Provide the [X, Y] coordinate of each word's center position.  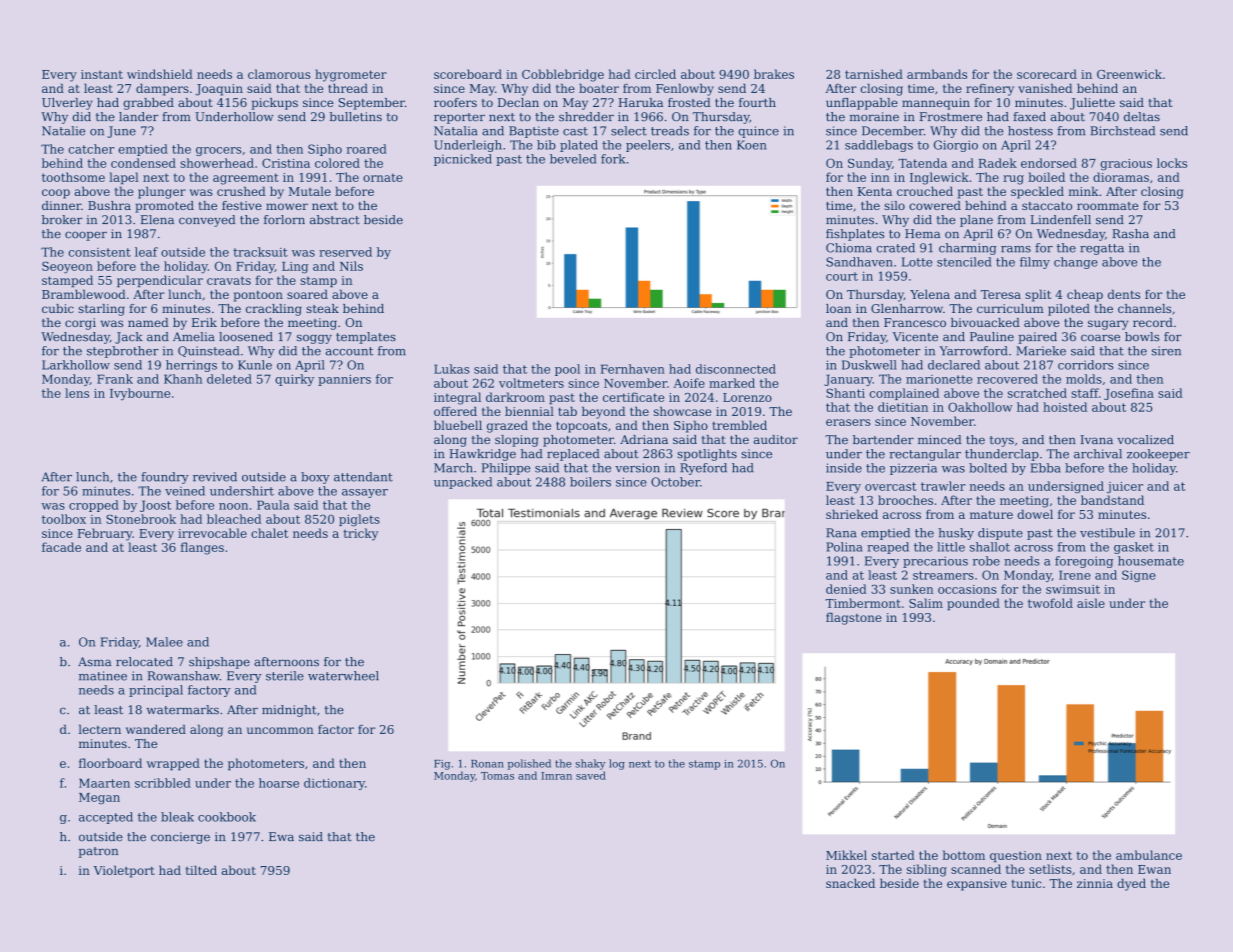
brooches [905, 500]
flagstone [854, 618]
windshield [160, 74]
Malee [164, 642]
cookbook [227, 817]
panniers [344, 380]
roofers [455, 102]
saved [591, 775]
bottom [963, 855]
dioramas [1121, 177]
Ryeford [703, 469]
